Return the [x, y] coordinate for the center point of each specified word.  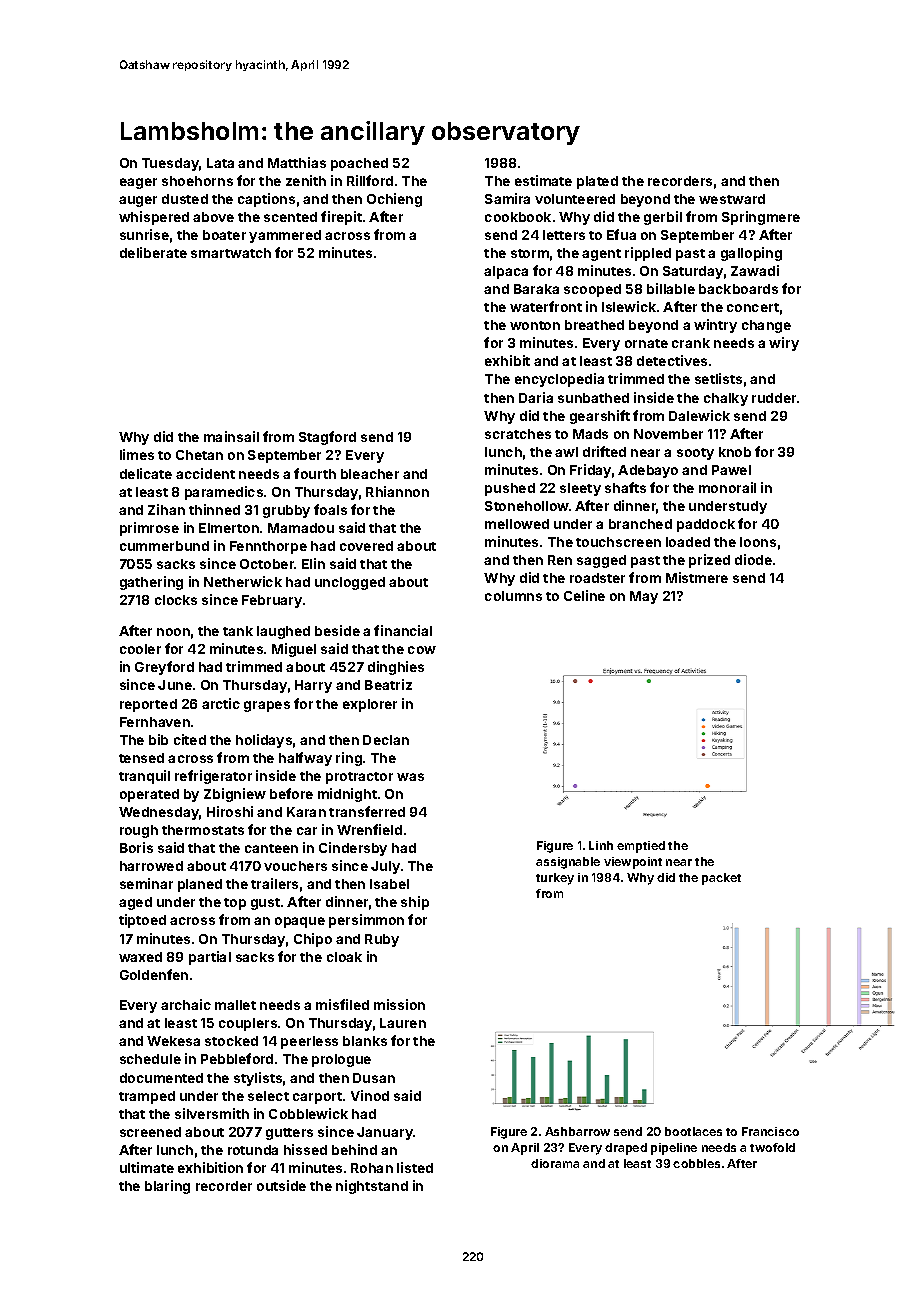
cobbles [696, 1163]
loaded [688, 542]
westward [732, 199]
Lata [220, 163]
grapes [267, 706]
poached [359, 164]
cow [422, 650]
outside [281, 1185]
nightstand [372, 1187]
